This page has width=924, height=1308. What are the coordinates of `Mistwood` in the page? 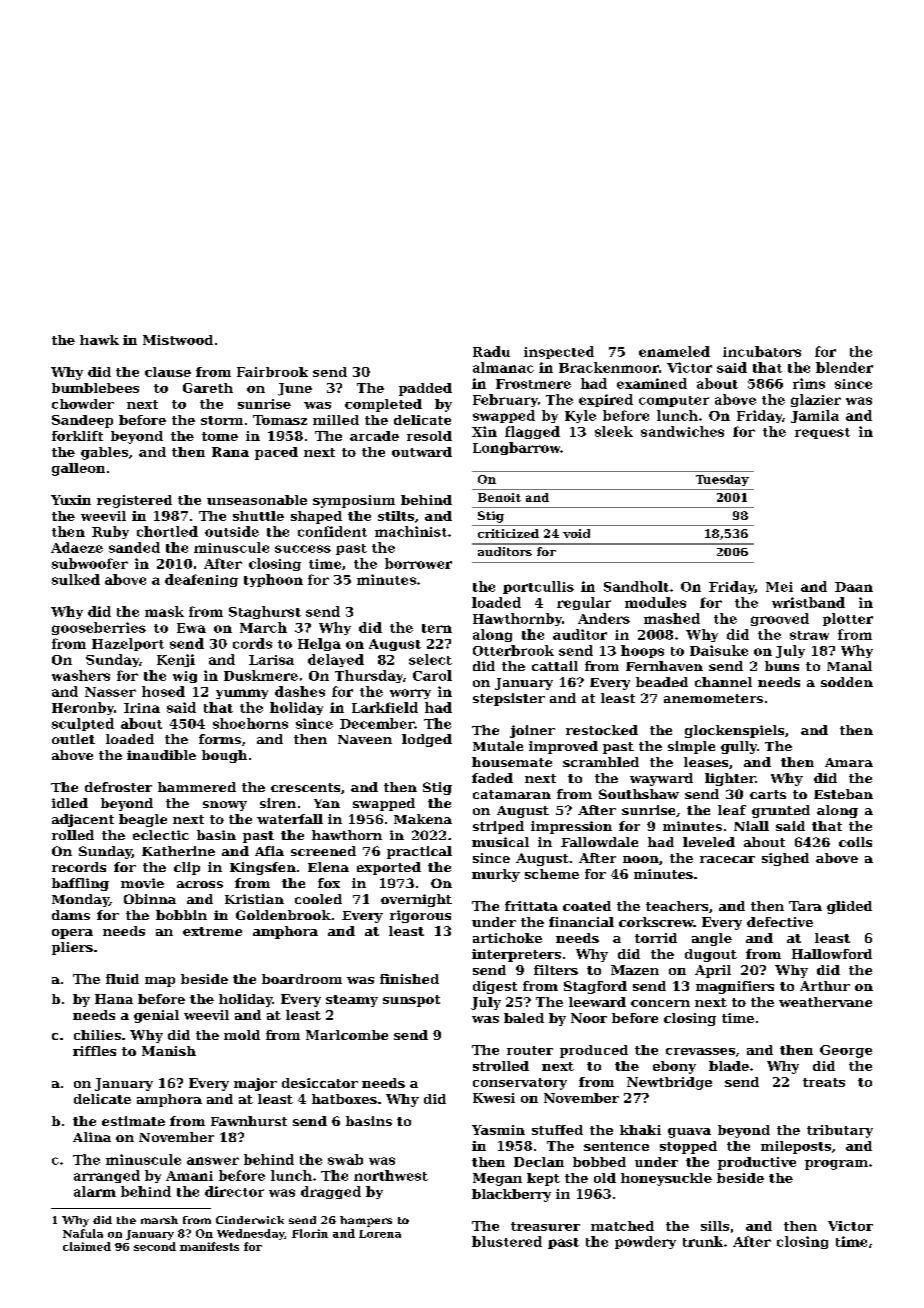 It's located at (178, 340).
